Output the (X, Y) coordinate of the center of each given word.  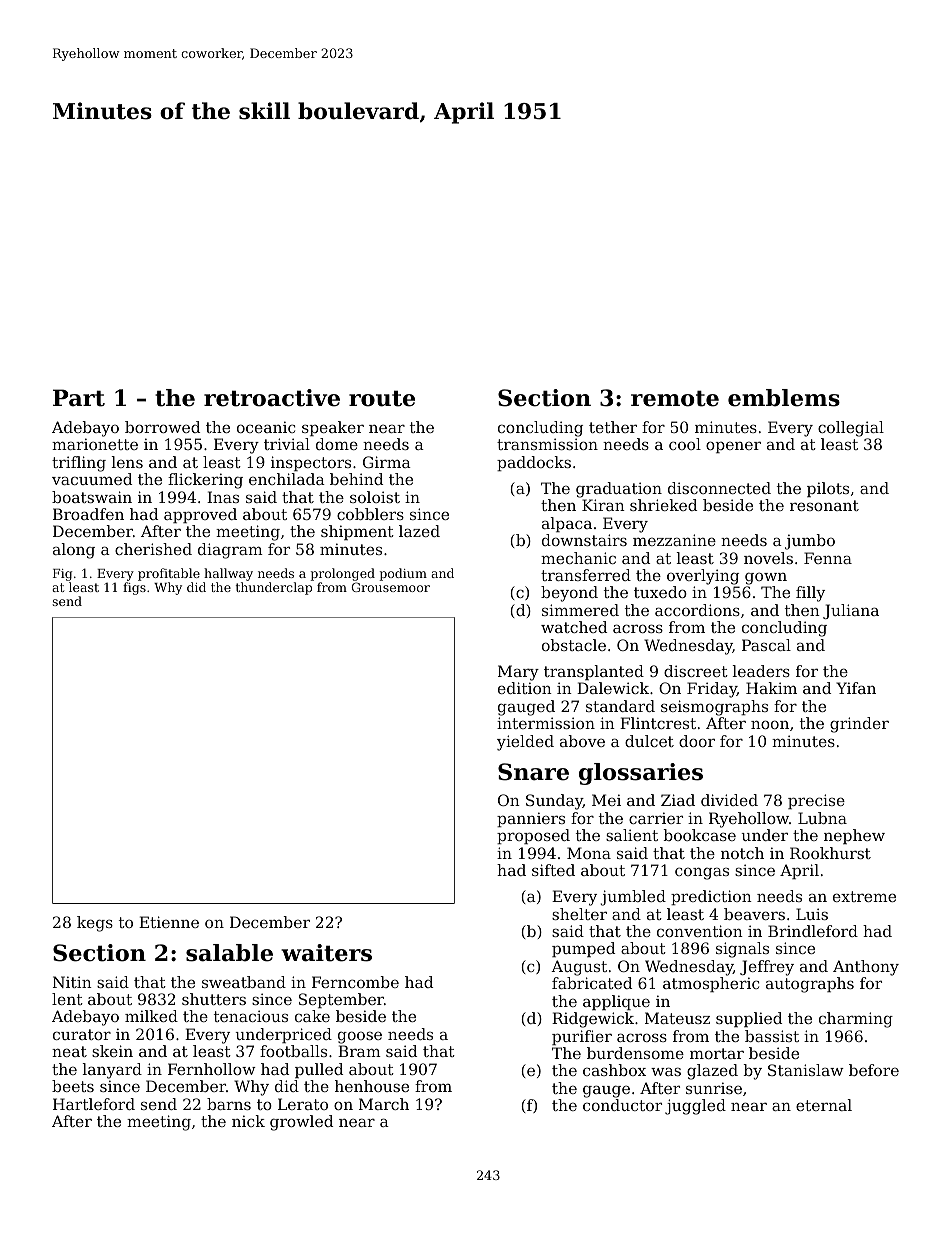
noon (770, 724)
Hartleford (94, 1104)
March (384, 1104)
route (382, 398)
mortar (717, 1053)
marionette (95, 444)
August (579, 968)
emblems (784, 398)
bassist (772, 1036)
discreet (696, 671)
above (582, 741)
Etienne (169, 922)
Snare (533, 772)
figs (134, 588)
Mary (518, 673)
